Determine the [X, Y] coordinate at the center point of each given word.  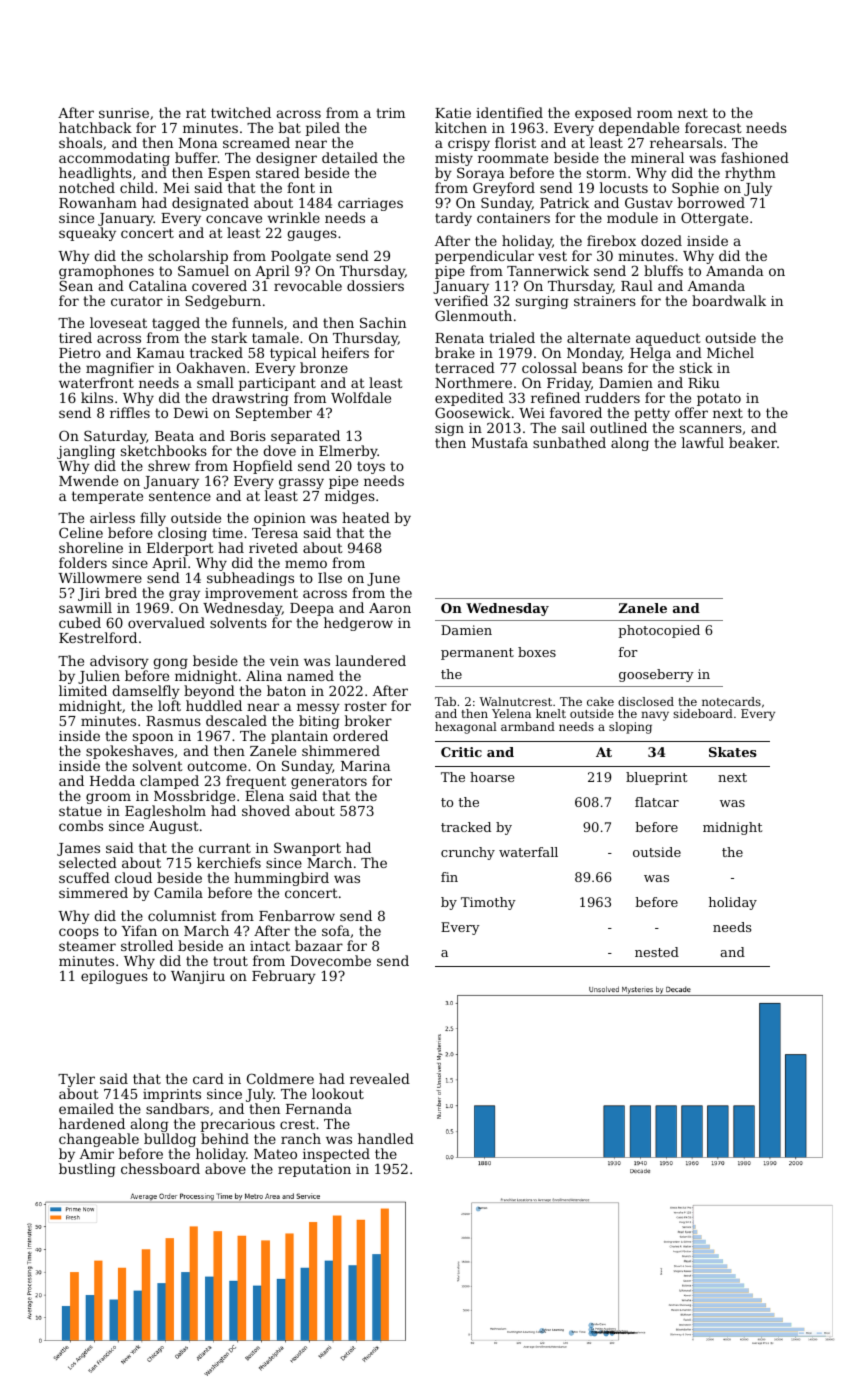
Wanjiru [198, 977]
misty [454, 159]
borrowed [711, 202]
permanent [477, 654]
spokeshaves [130, 752]
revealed [380, 1078]
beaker [753, 442]
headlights [95, 174]
